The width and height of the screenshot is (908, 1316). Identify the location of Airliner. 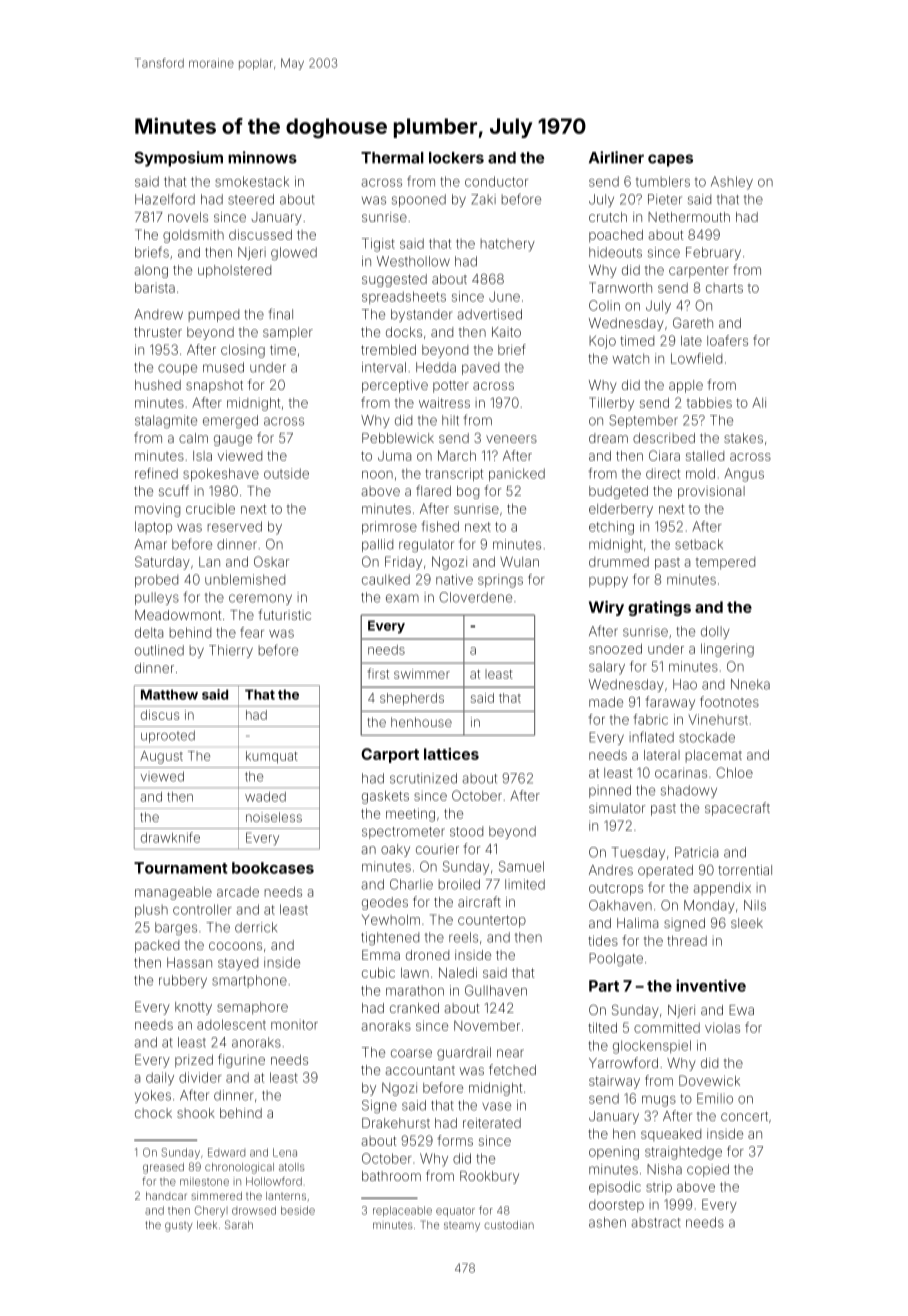
(616, 157).
